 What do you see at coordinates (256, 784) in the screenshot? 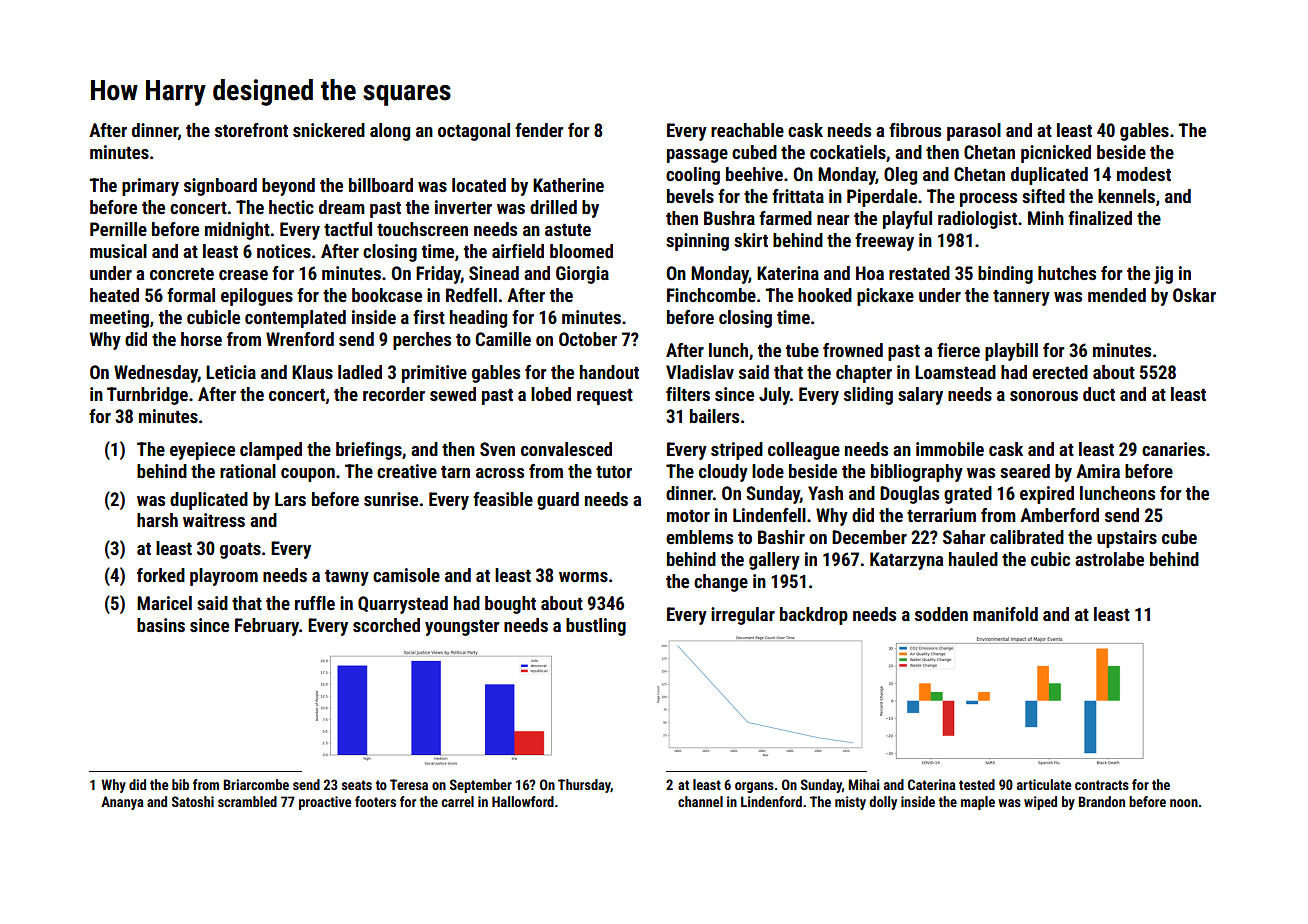
I see `Briarcombe` at bounding box center [256, 784].
